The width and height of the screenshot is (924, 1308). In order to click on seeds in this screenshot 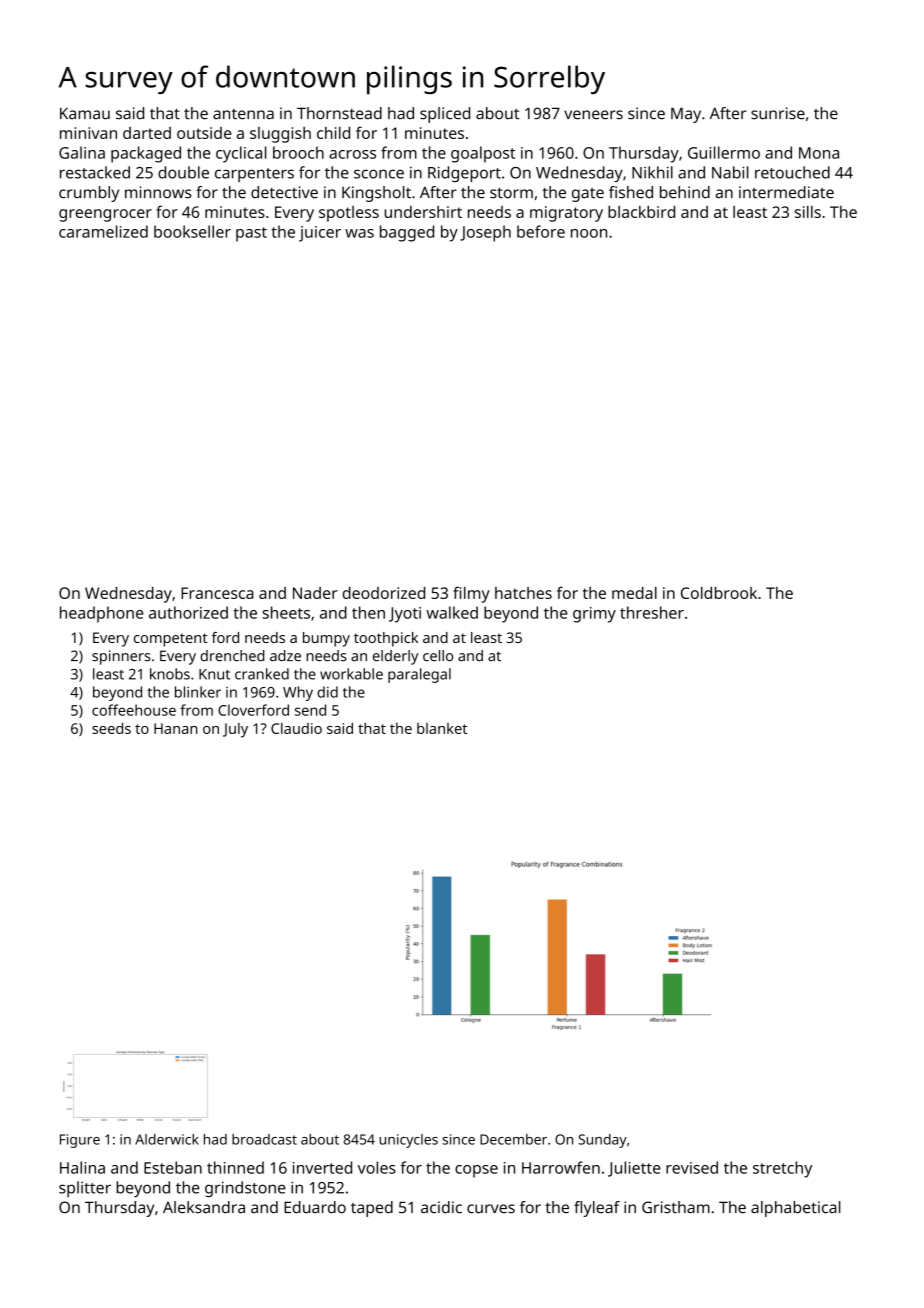, I will do `click(111, 728)`.
